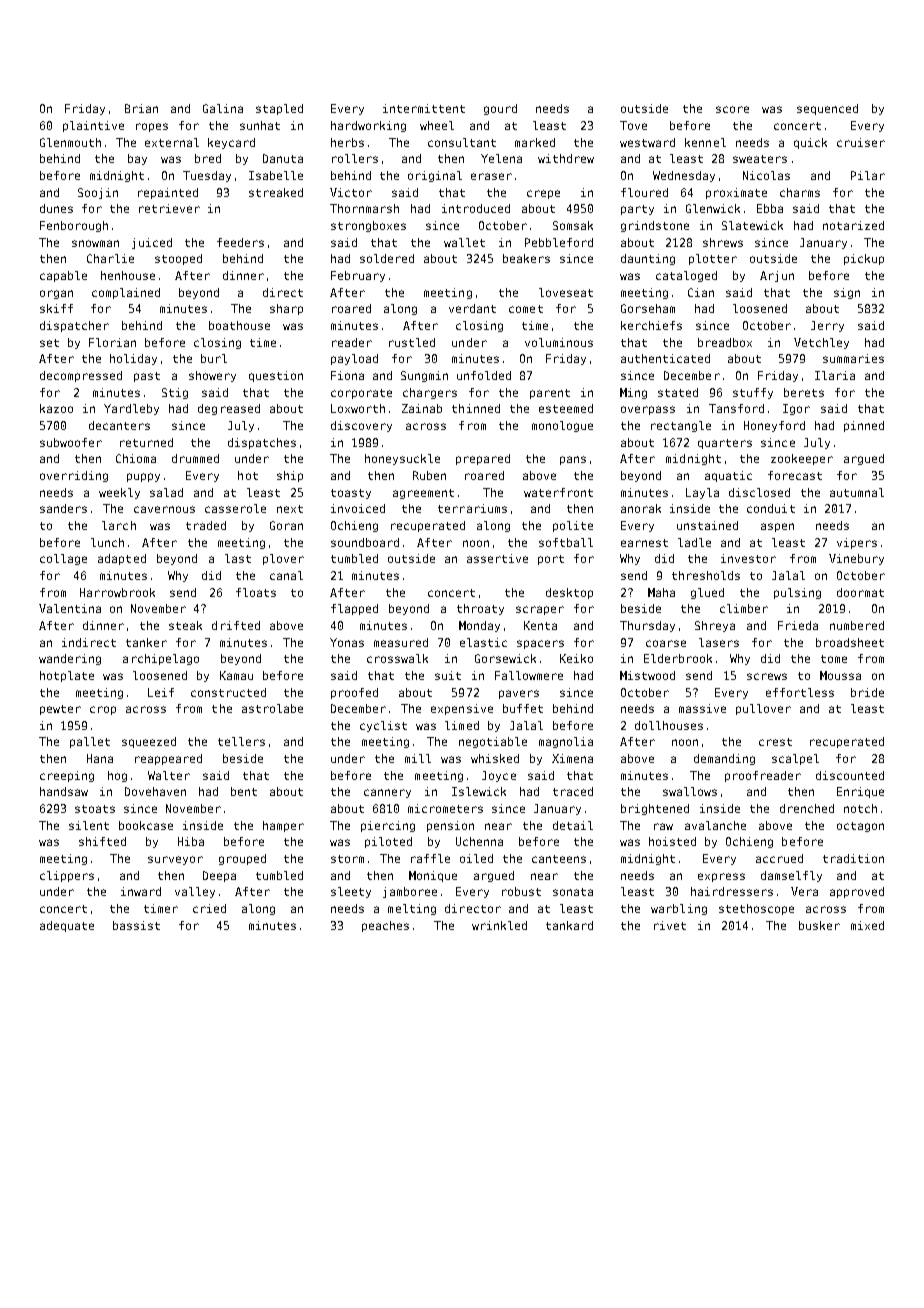 Image resolution: width=924 pixels, height=1308 pixels. What do you see at coordinates (56, 294) in the screenshot?
I see `organ` at bounding box center [56, 294].
